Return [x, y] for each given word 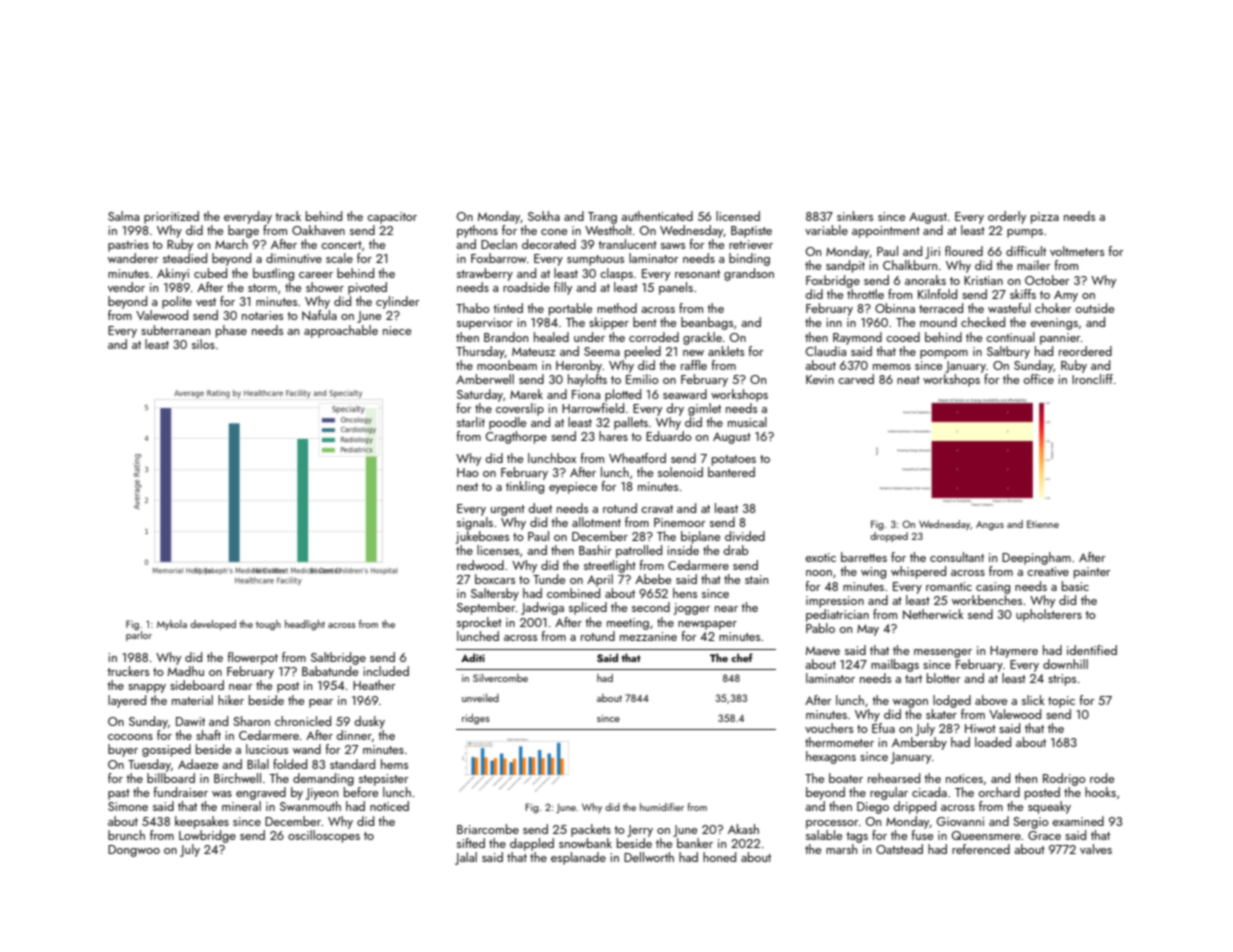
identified [1092, 650]
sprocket [479, 623]
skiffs [1023, 294]
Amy [1066, 296]
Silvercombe [500, 678]
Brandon [506, 337]
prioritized [171, 217]
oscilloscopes [324, 836]
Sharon [251, 721]
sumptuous [595, 260]
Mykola [172, 625]
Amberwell [485, 379]
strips [1062, 680]
